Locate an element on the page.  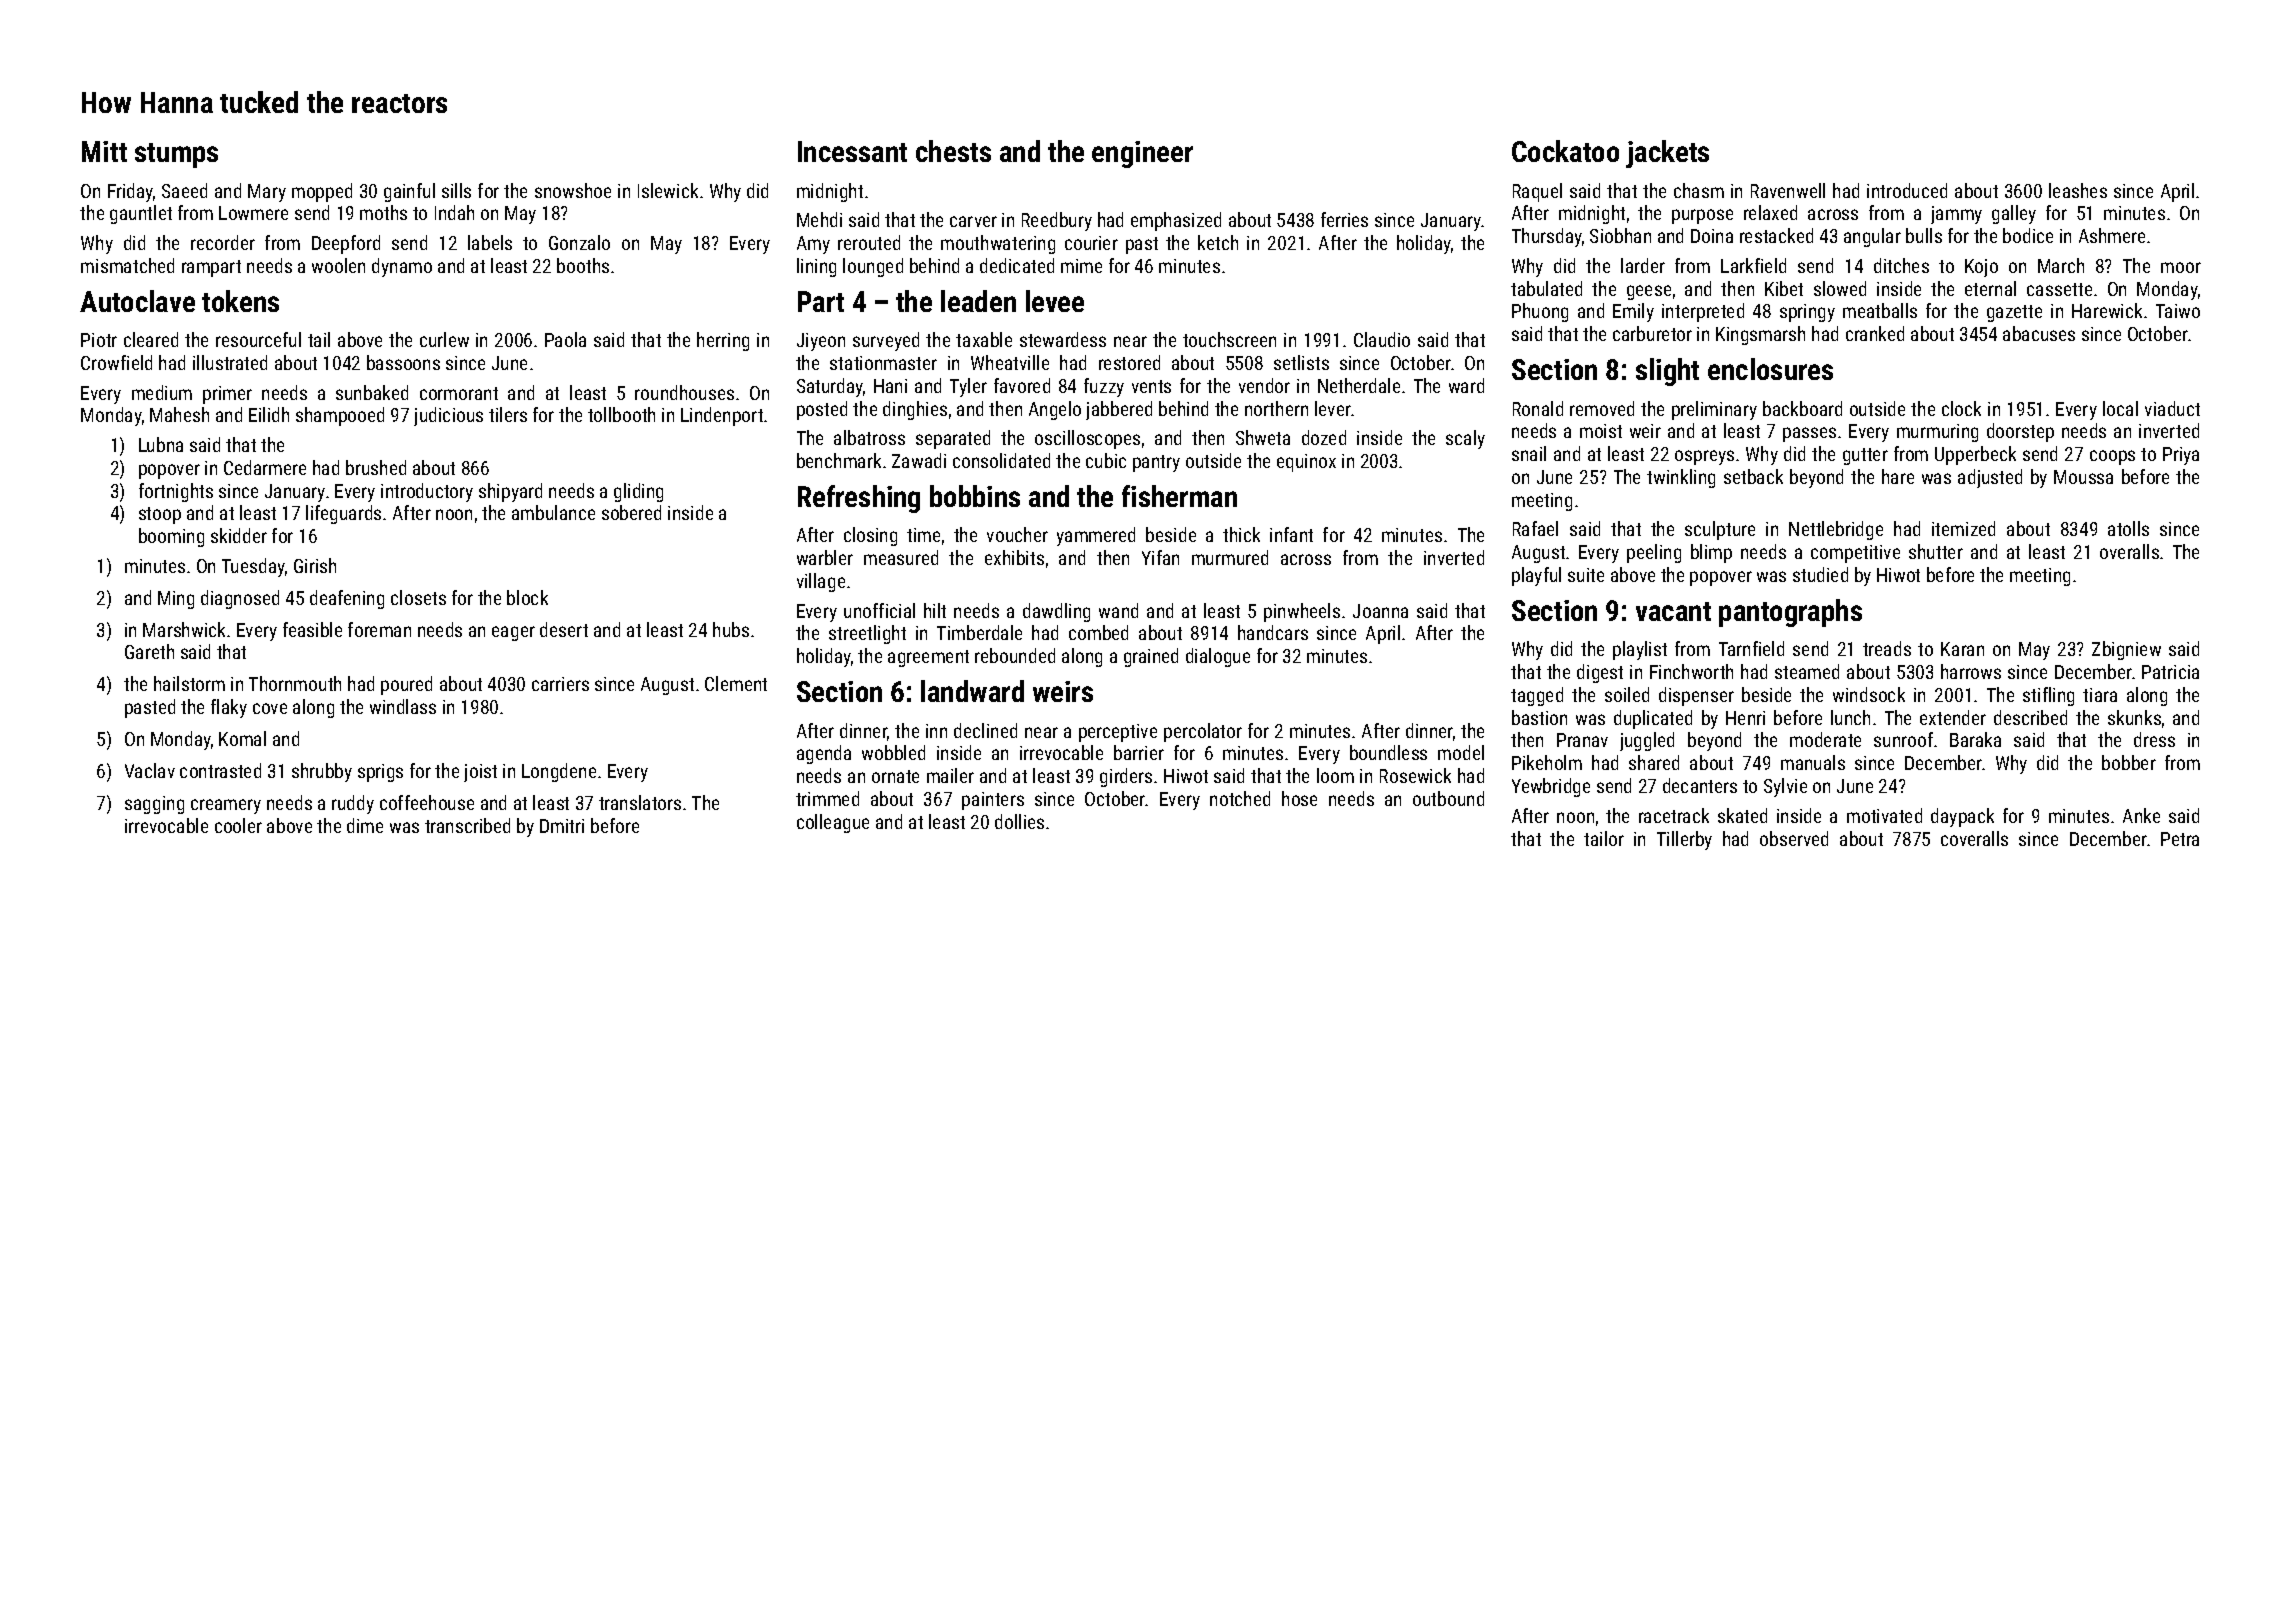
mismatched is located at coordinates (127, 265).
